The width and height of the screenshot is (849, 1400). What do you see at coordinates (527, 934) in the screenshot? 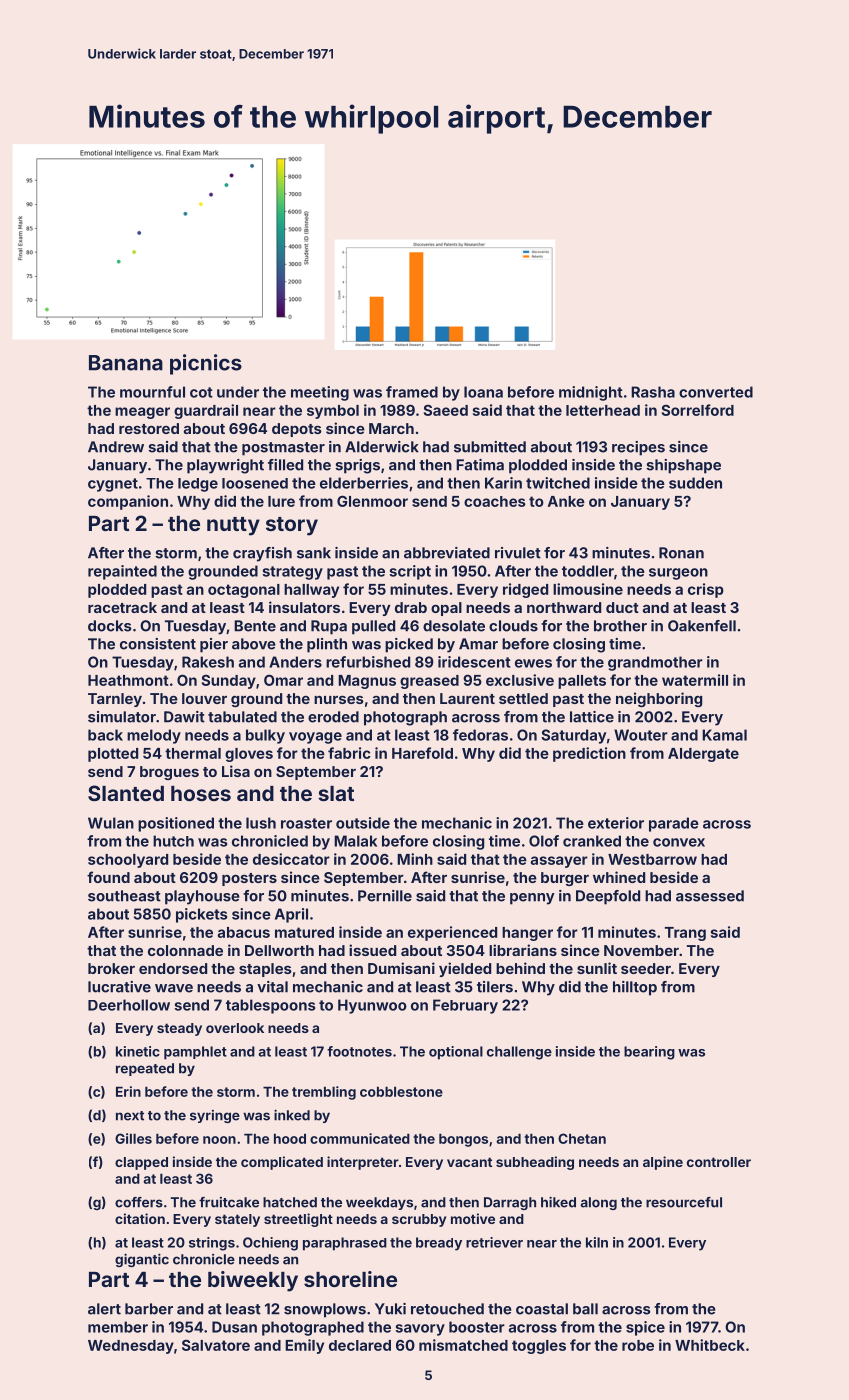
I see `hanger` at bounding box center [527, 934].
